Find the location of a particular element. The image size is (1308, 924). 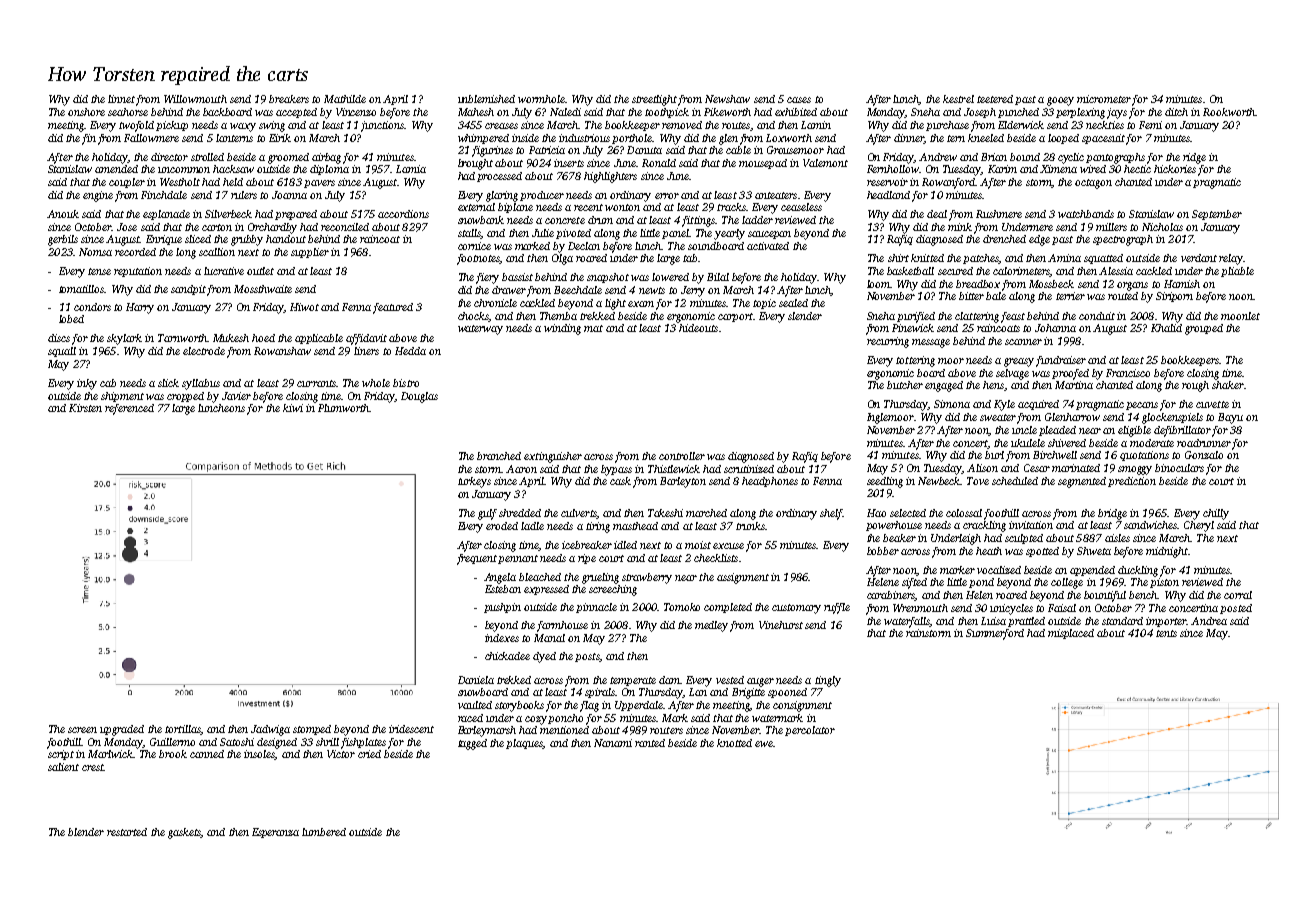

Kirsten is located at coordinates (85, 408).
